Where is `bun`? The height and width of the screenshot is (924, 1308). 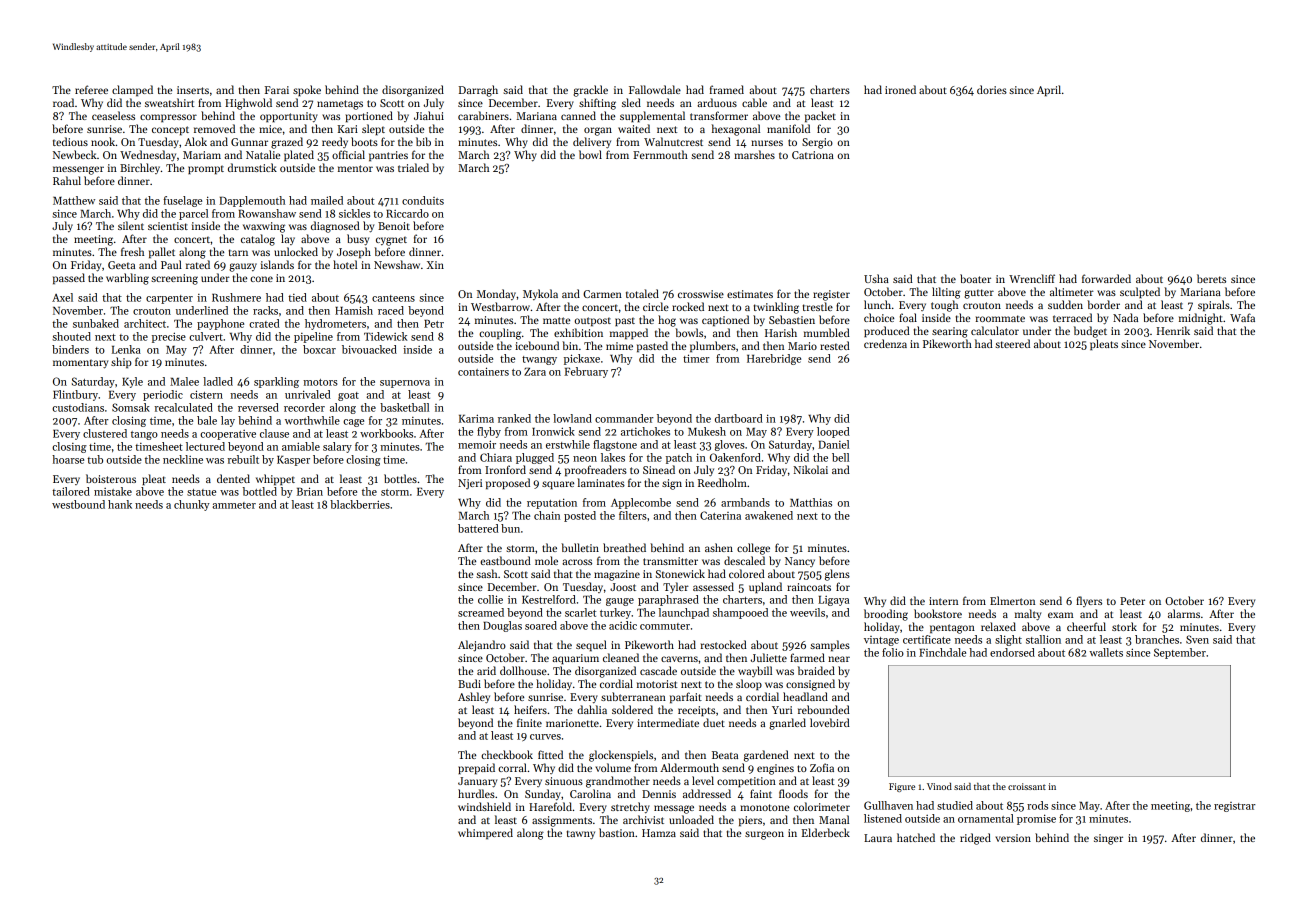 bun is located at coordinates (510, 528).
